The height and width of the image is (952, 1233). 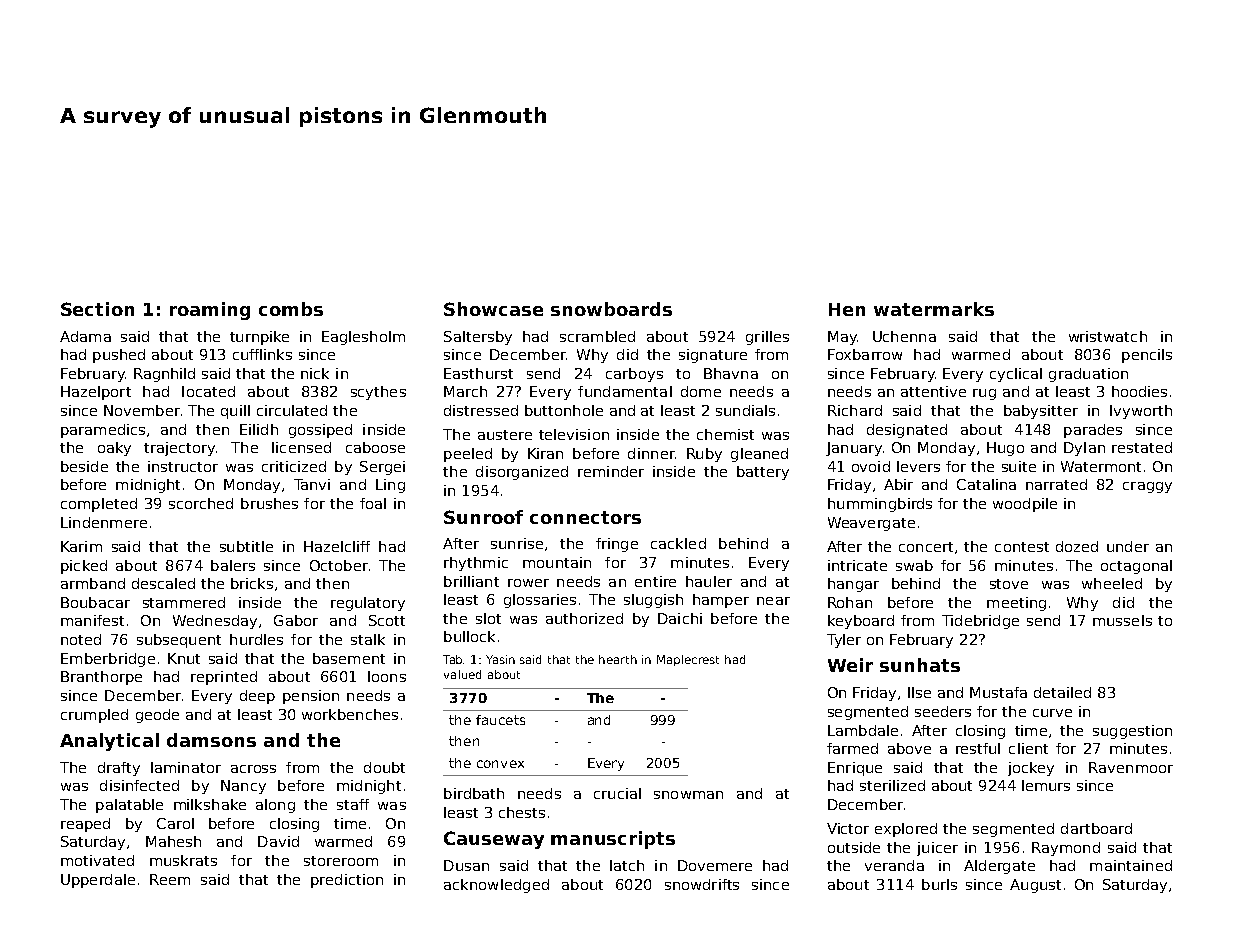 I want to click on armband, so click(x=93, y=583).
